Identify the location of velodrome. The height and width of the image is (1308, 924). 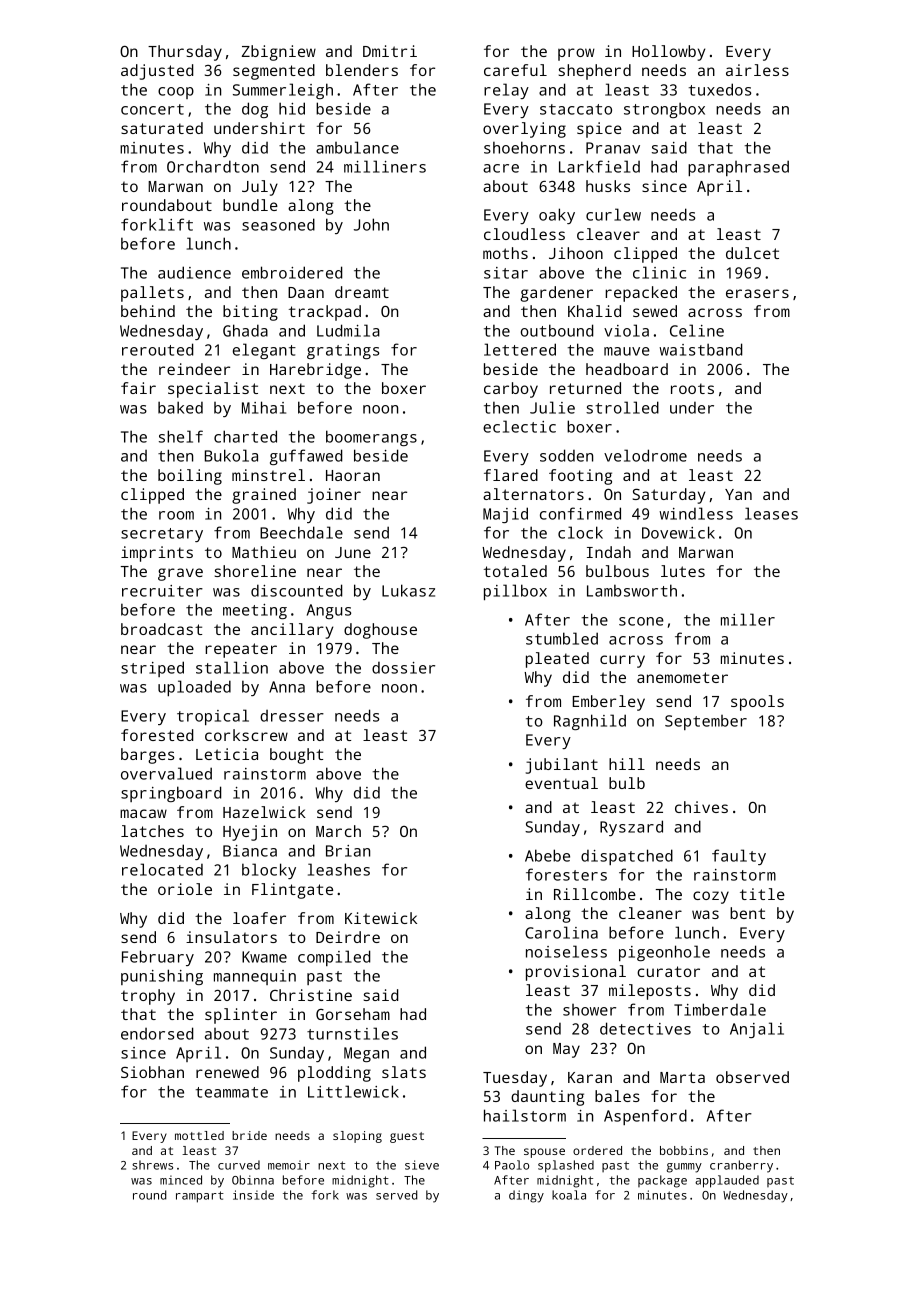
(645, 455).
